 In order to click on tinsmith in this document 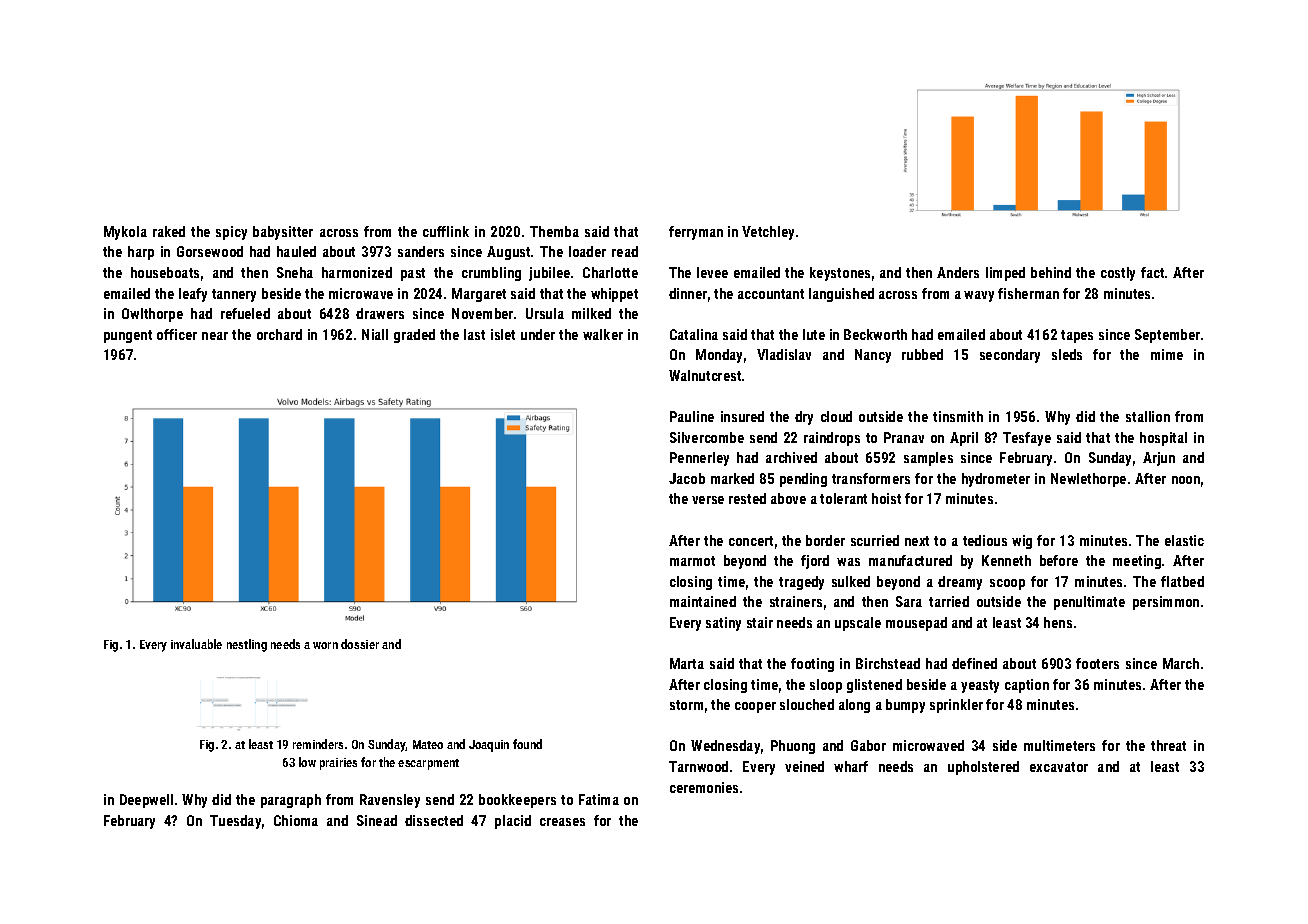, I will do `click(958, 416)`.
